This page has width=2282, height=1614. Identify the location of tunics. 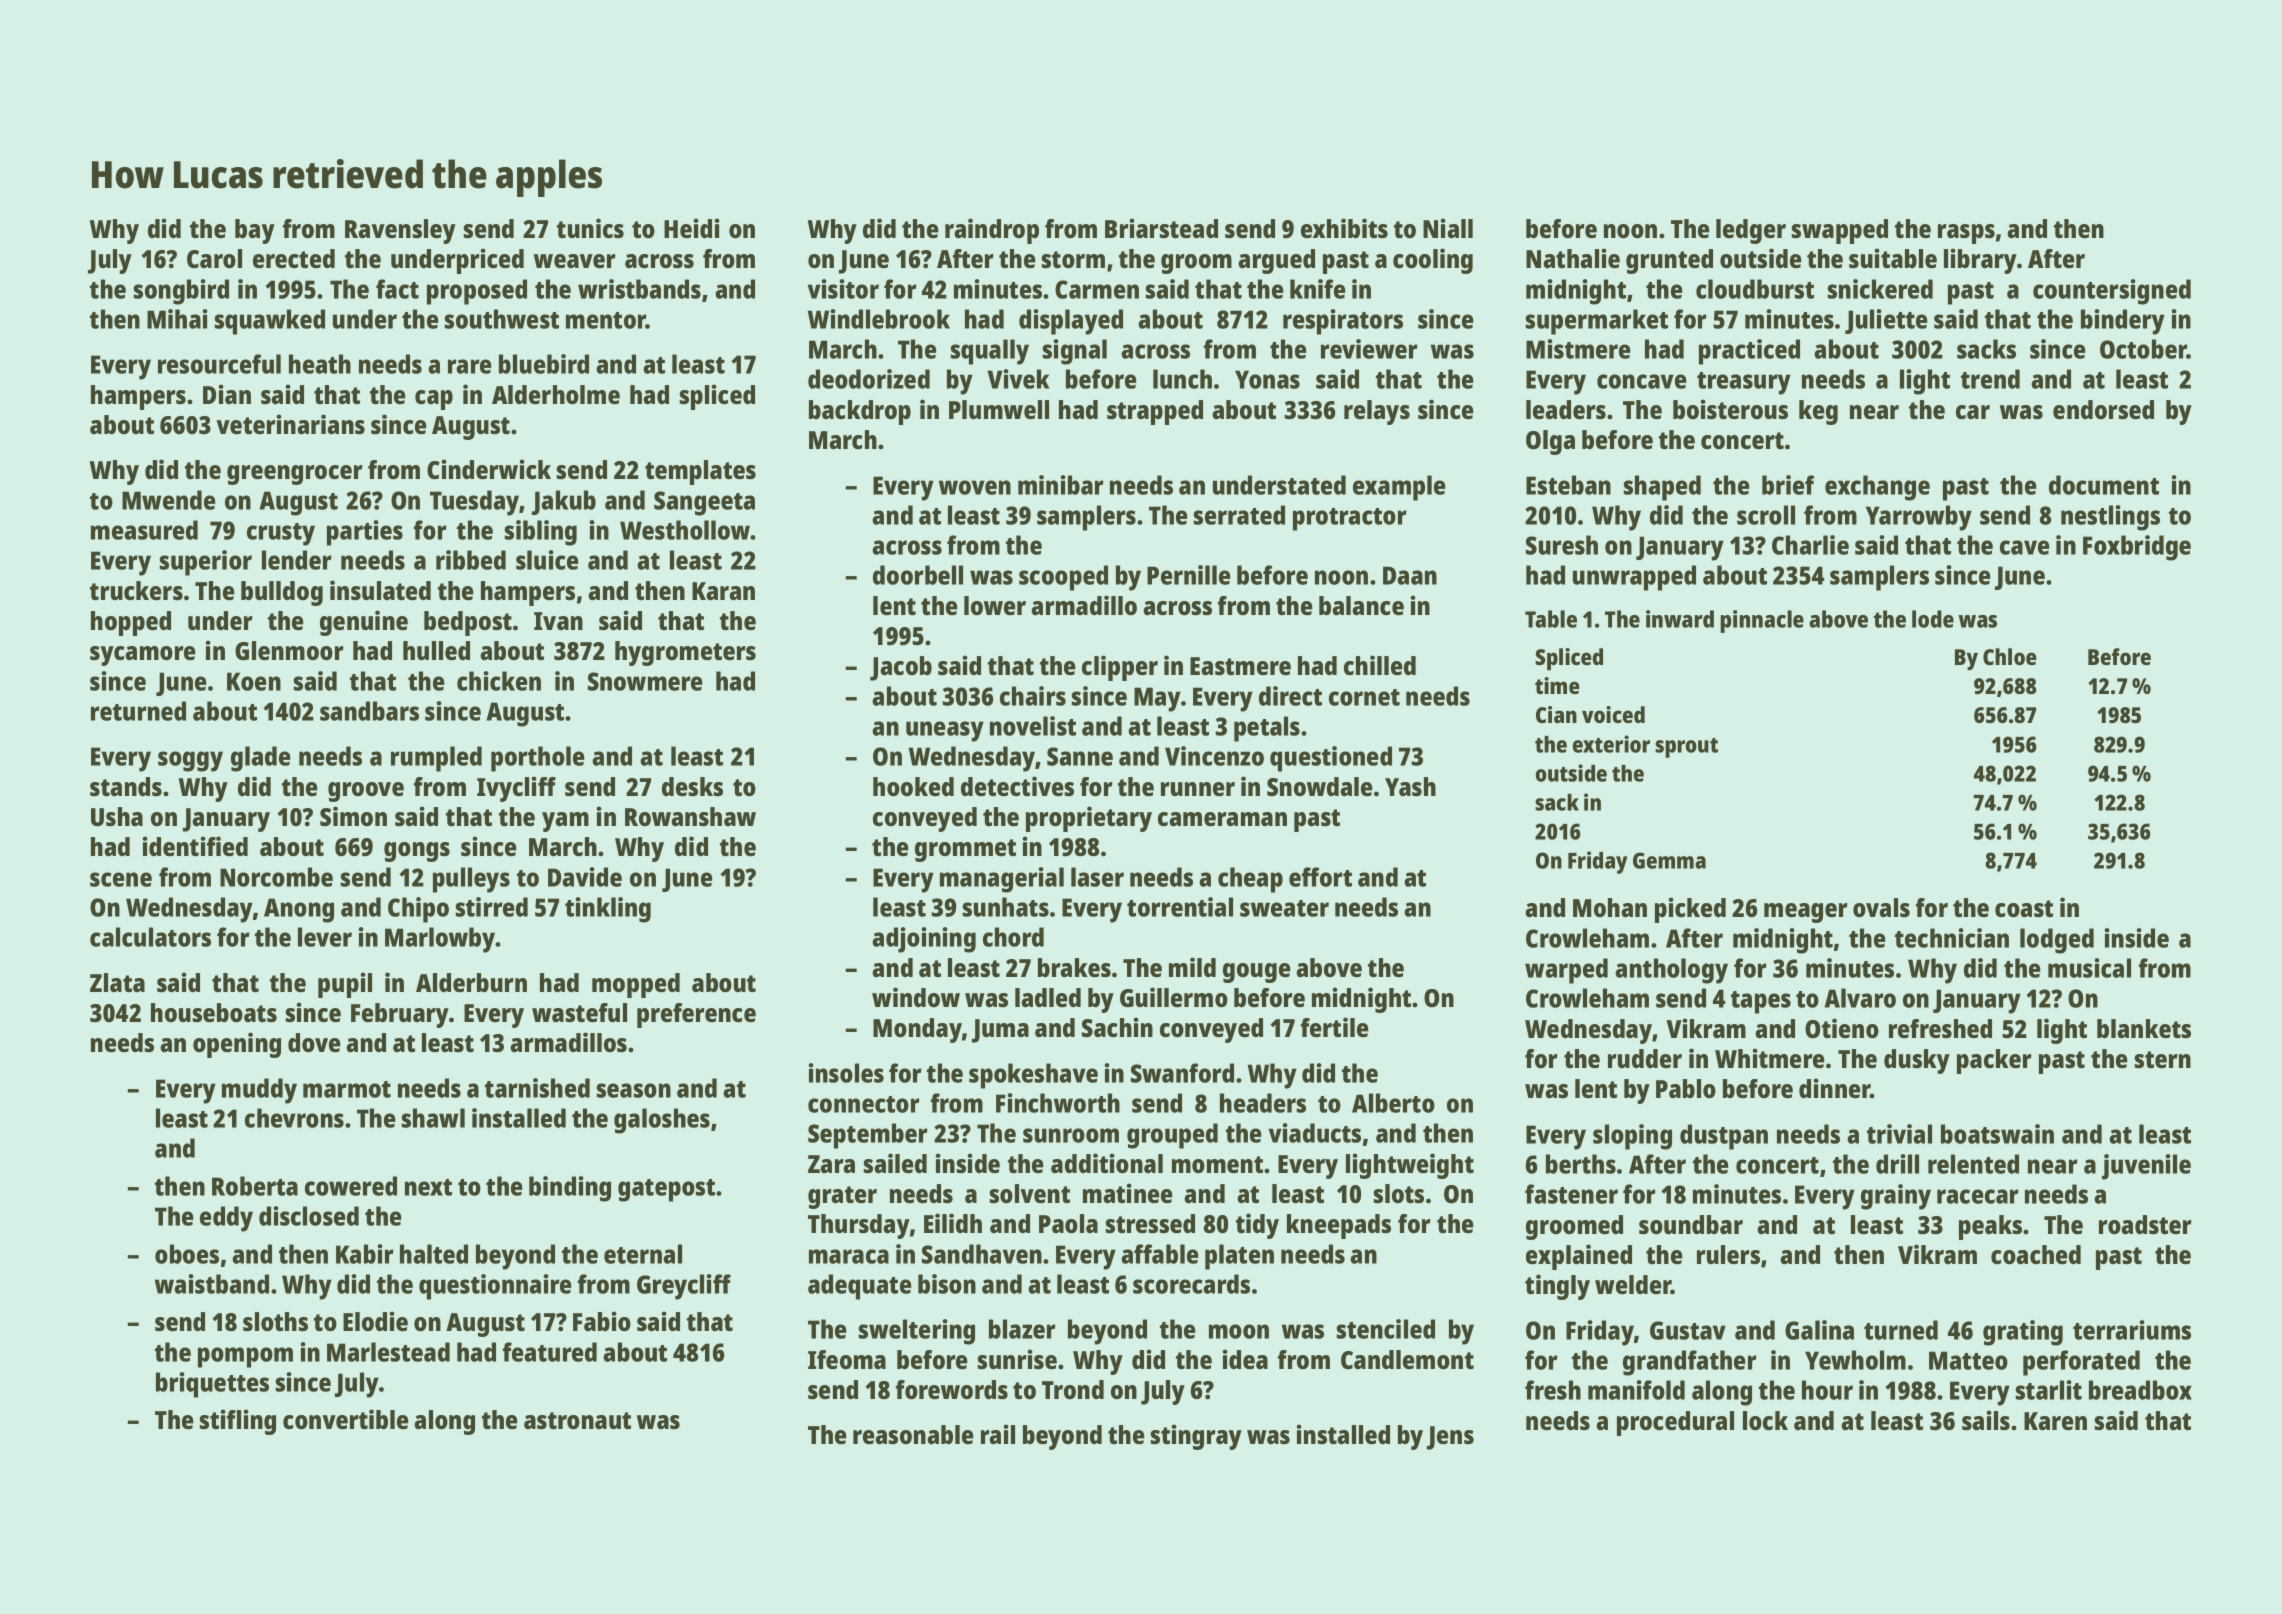
(590, 228).
